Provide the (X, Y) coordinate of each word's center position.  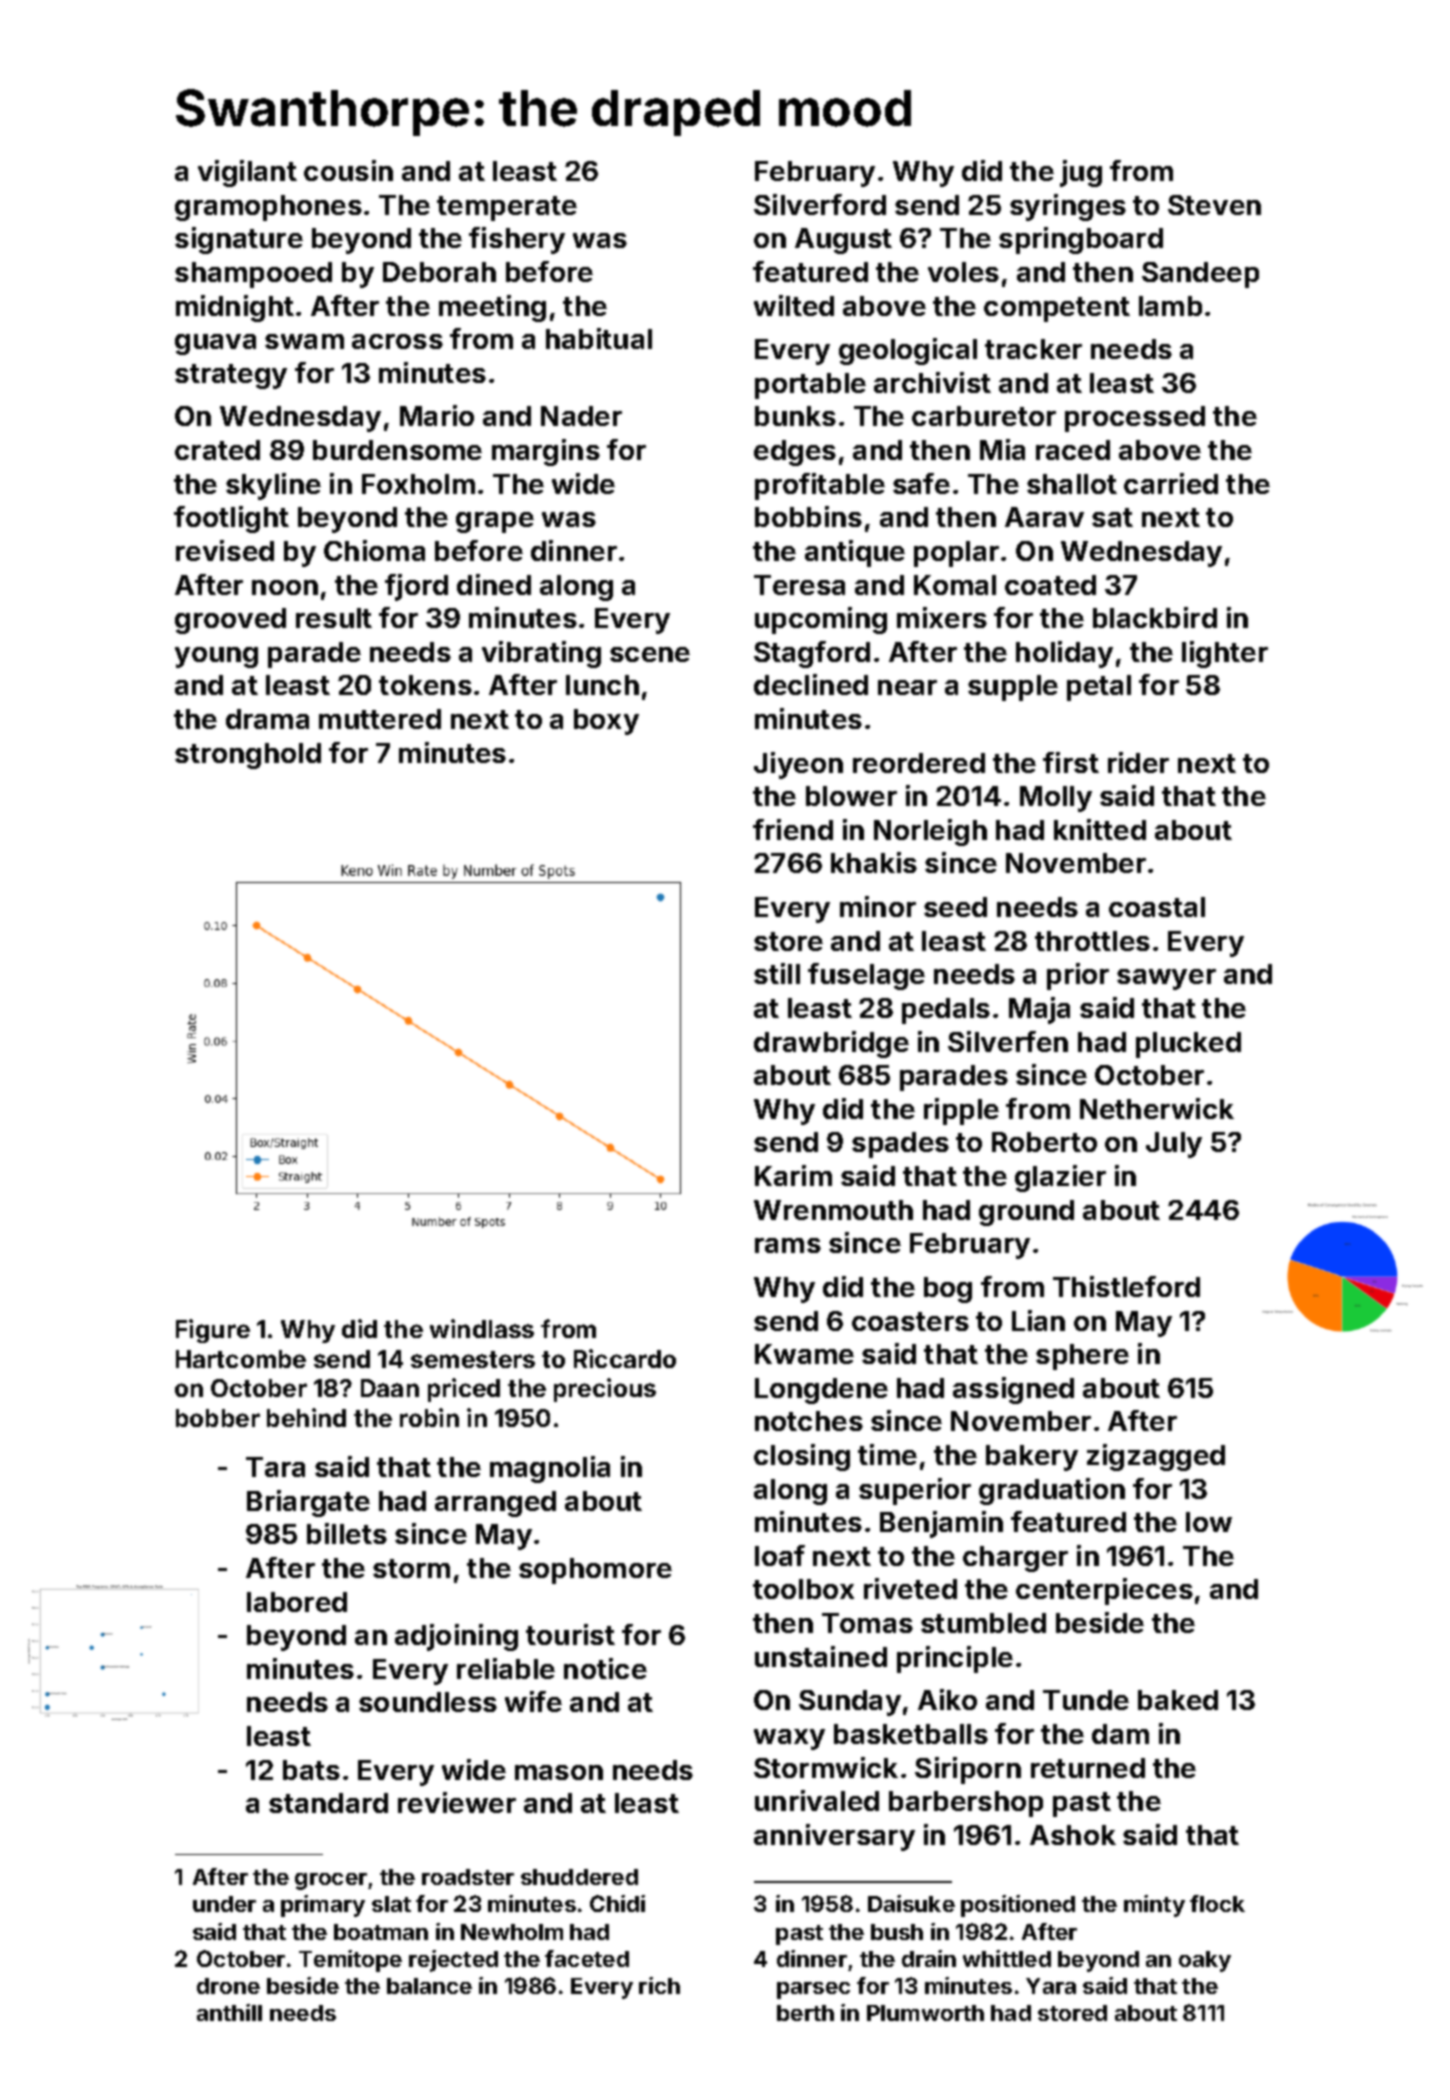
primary (323, 1906)
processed (1135, 419)
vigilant (247, 173)
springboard (1081, 240)
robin (429, 1417)
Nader (581, 416)
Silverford (820, 204)
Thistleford (1126, 1286)
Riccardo (625, 1358)
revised (225, 550)
